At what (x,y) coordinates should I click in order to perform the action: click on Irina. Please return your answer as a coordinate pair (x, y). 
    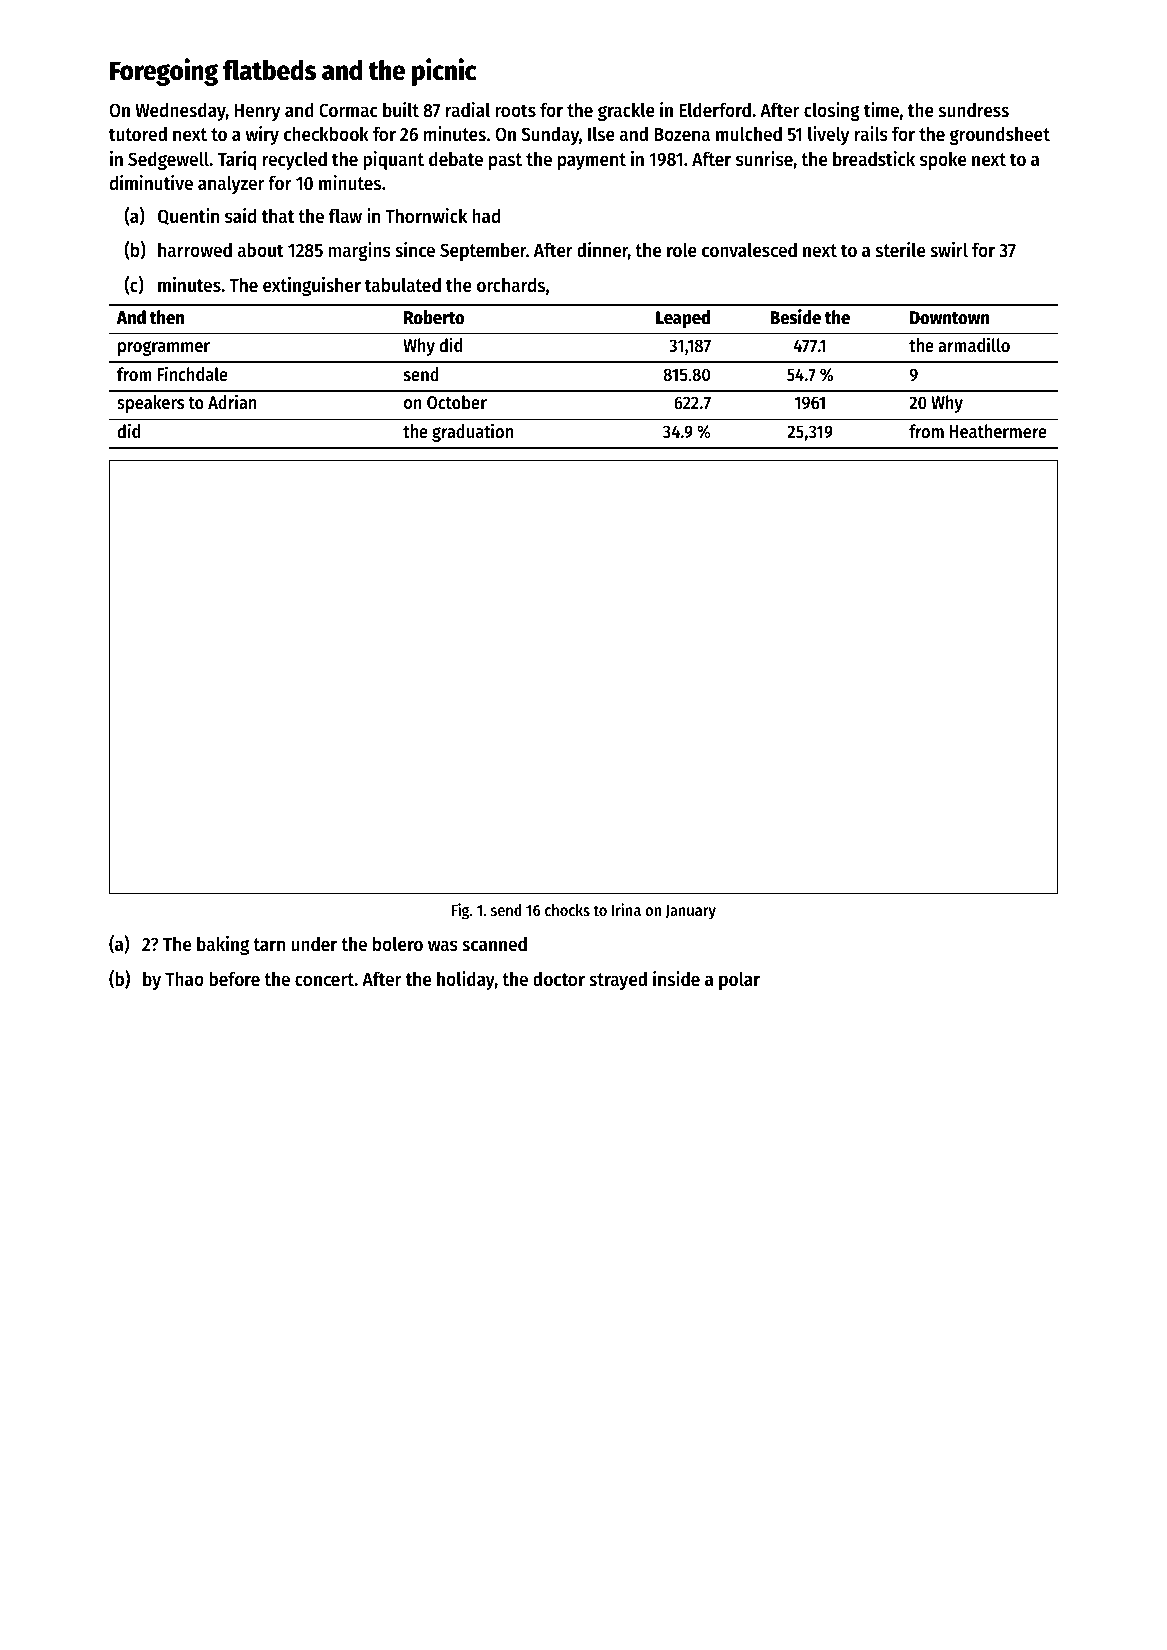
    Looking at the image, I should click on (626, 909).
